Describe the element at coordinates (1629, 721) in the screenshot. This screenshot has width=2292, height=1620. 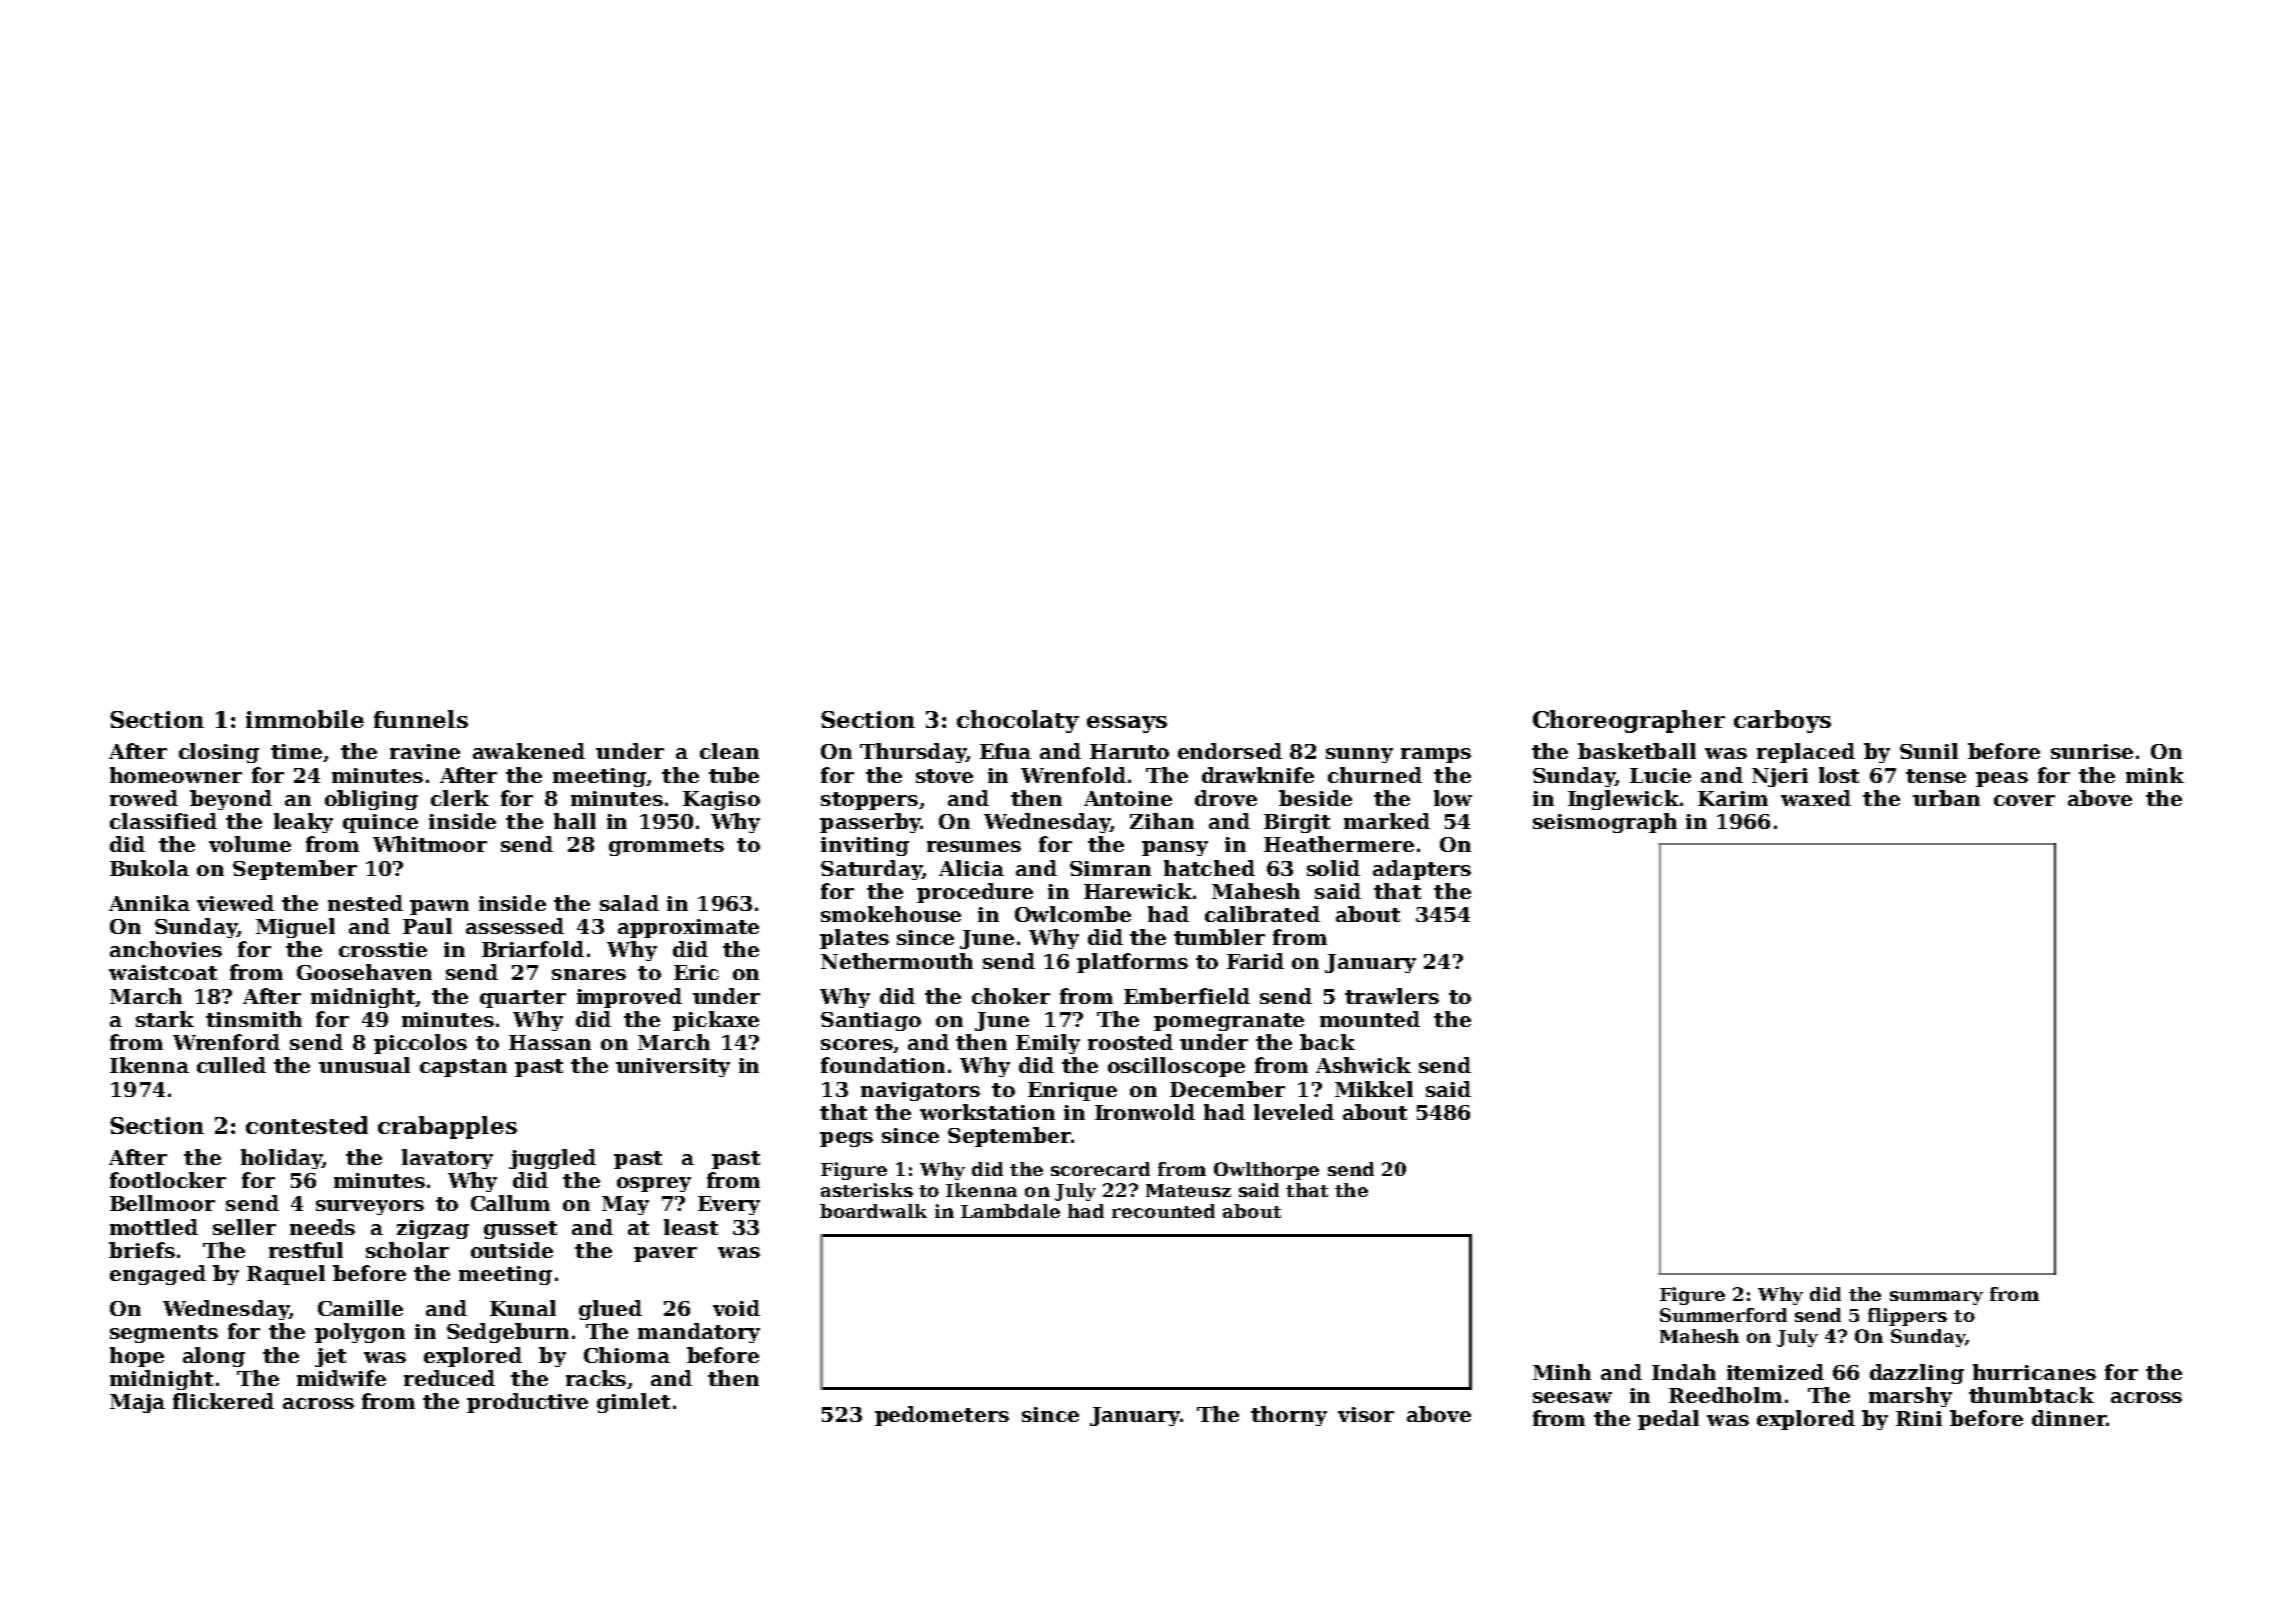
I see `Choreographer` at that location.
